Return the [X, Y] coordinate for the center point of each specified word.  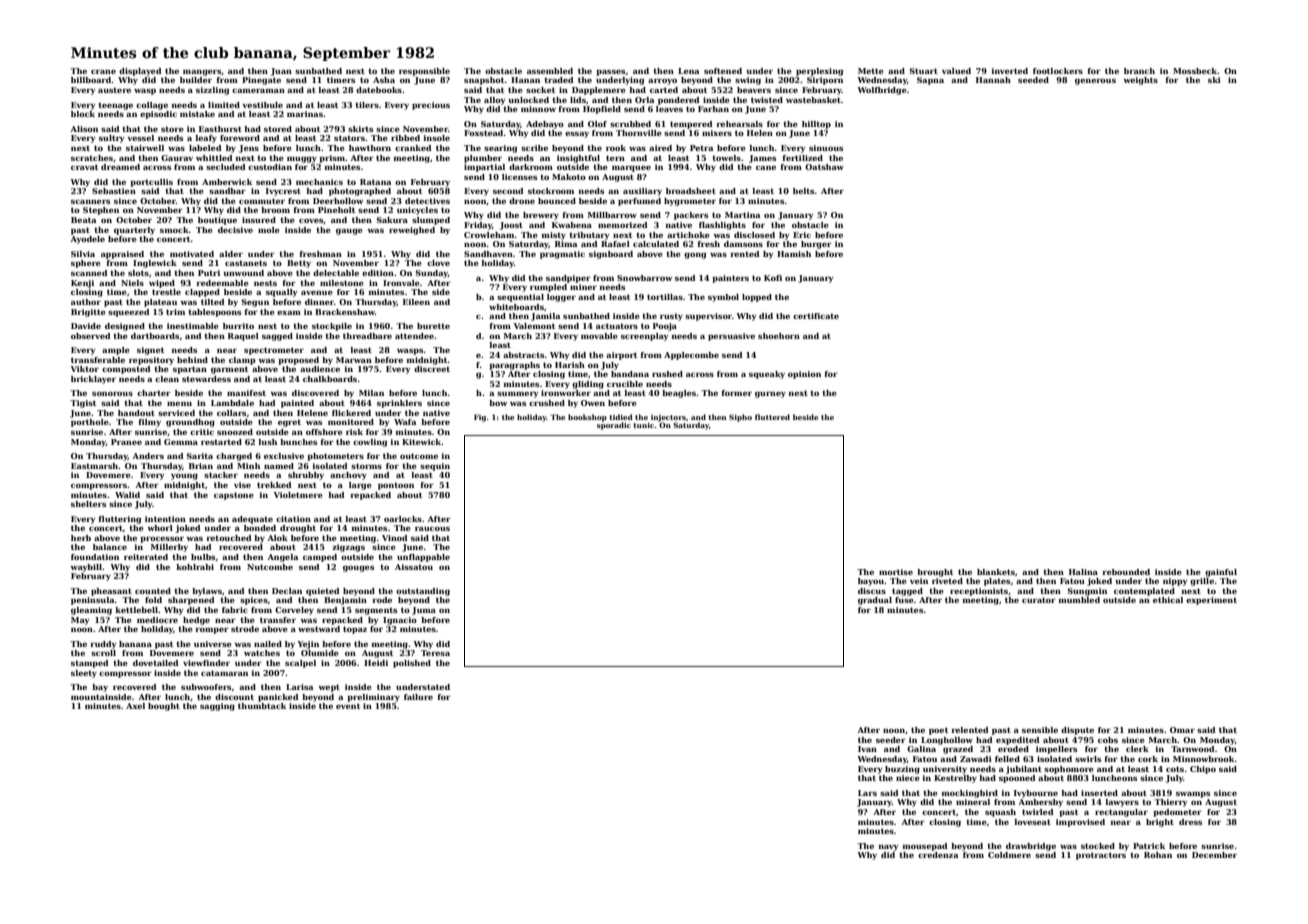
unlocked [528, 100]
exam [289, 313]
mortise [896, 572]
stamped [89, 664]
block [83, 114]
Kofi [773, 278]
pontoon [396, 486]
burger [816, 245]
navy [888, 848]
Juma [424, 611]
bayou [871, 582]
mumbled [1079, 600]
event [348, 706]
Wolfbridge [882, 91]
